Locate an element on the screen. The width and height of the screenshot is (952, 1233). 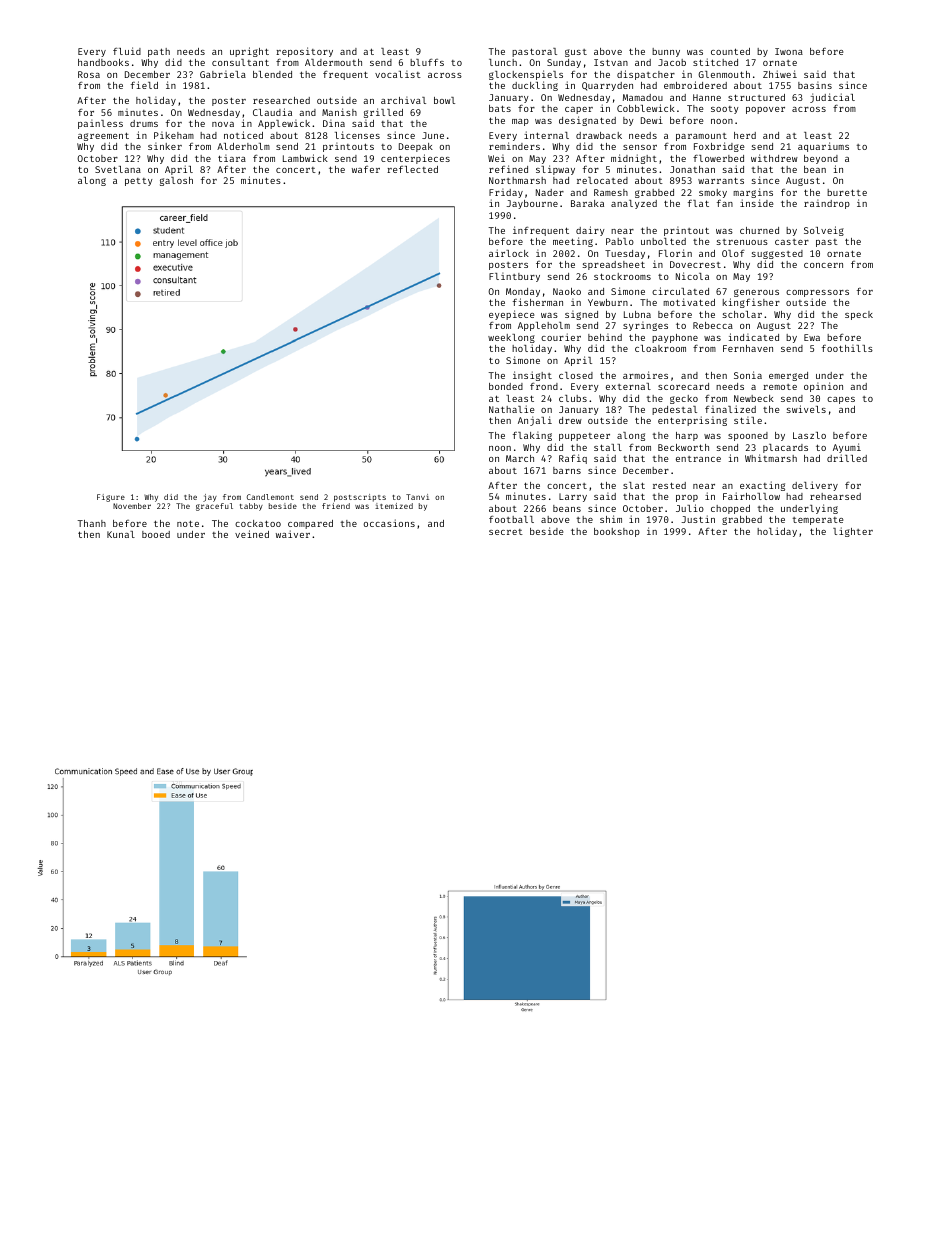
Whitmarsh is located at coordinates (771, 458).
